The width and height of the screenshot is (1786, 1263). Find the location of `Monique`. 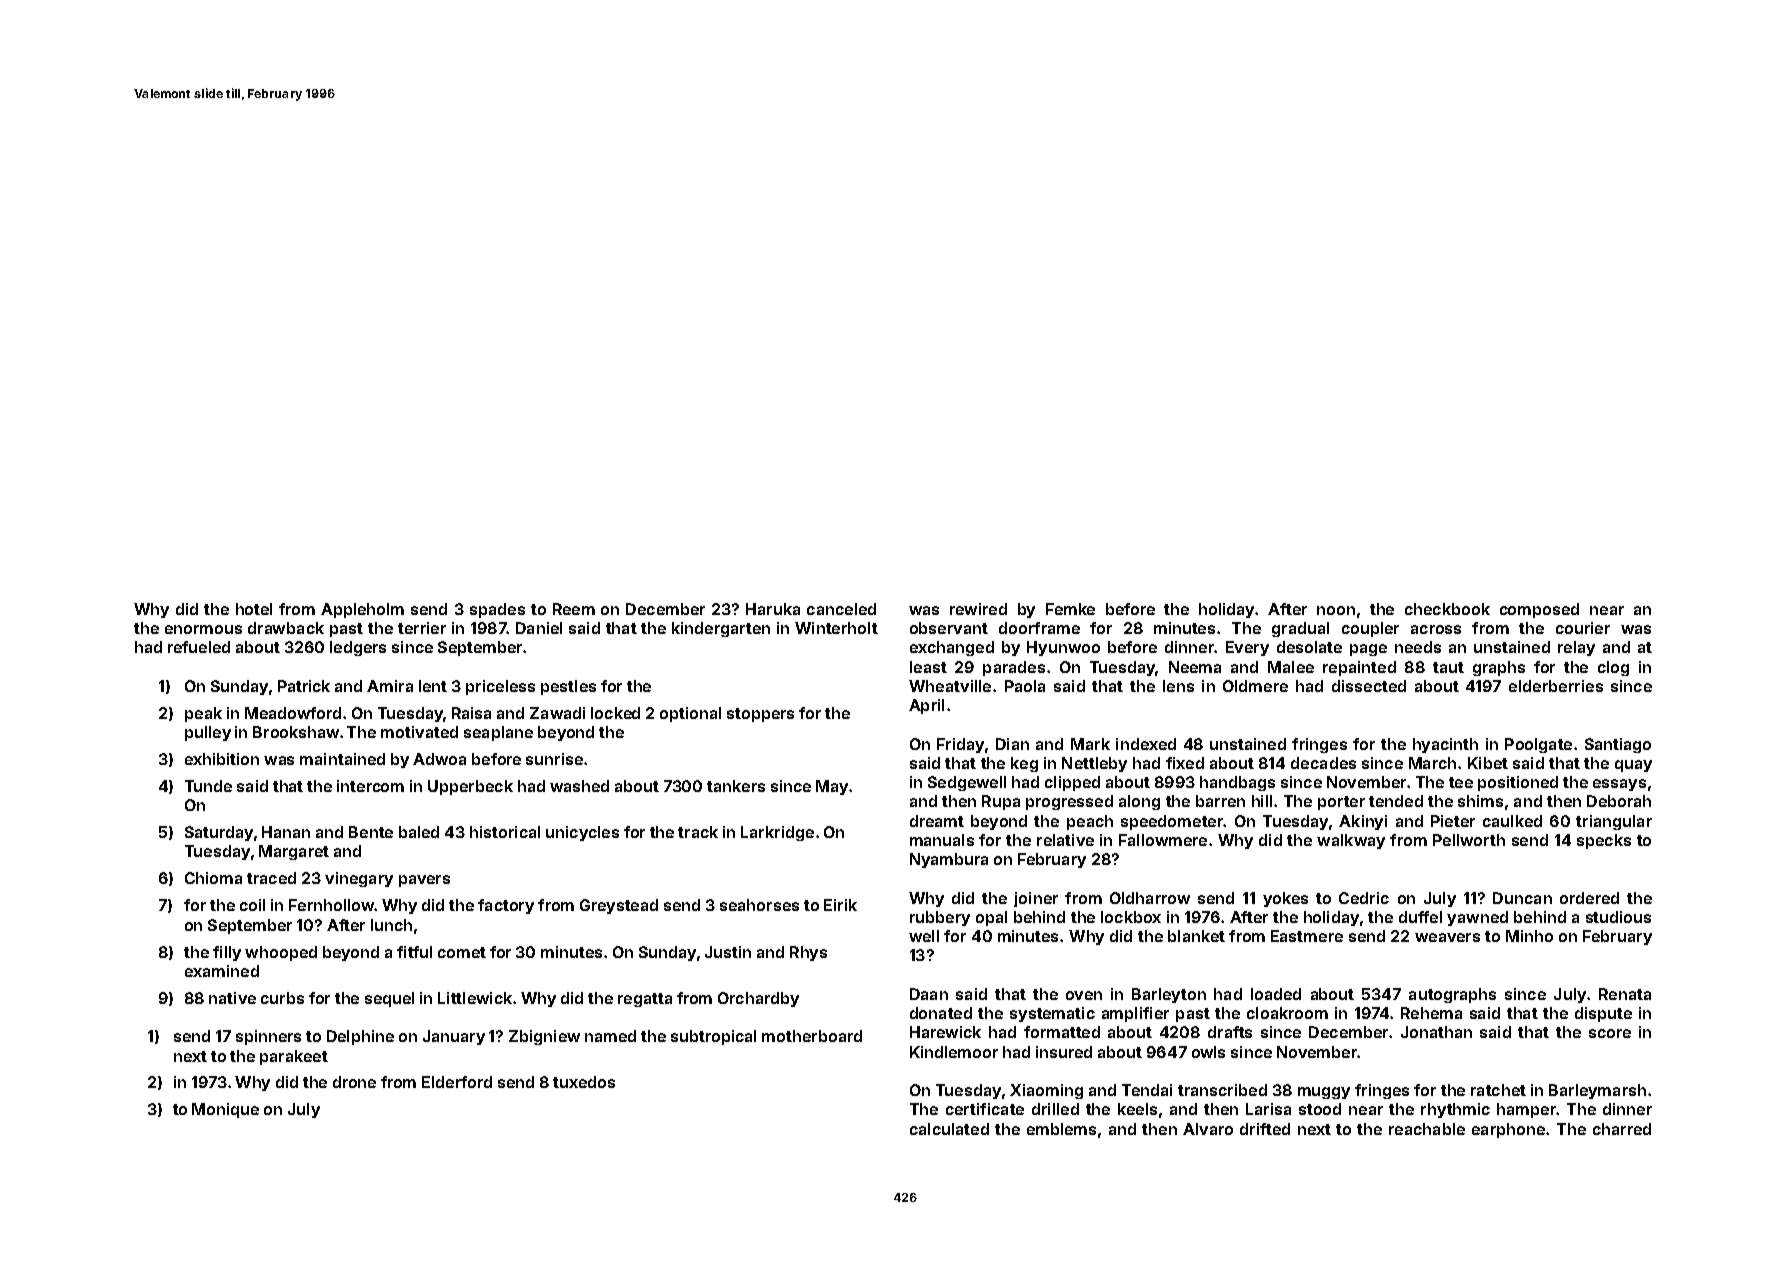

Monique is located at coordinates (225, 1110).
